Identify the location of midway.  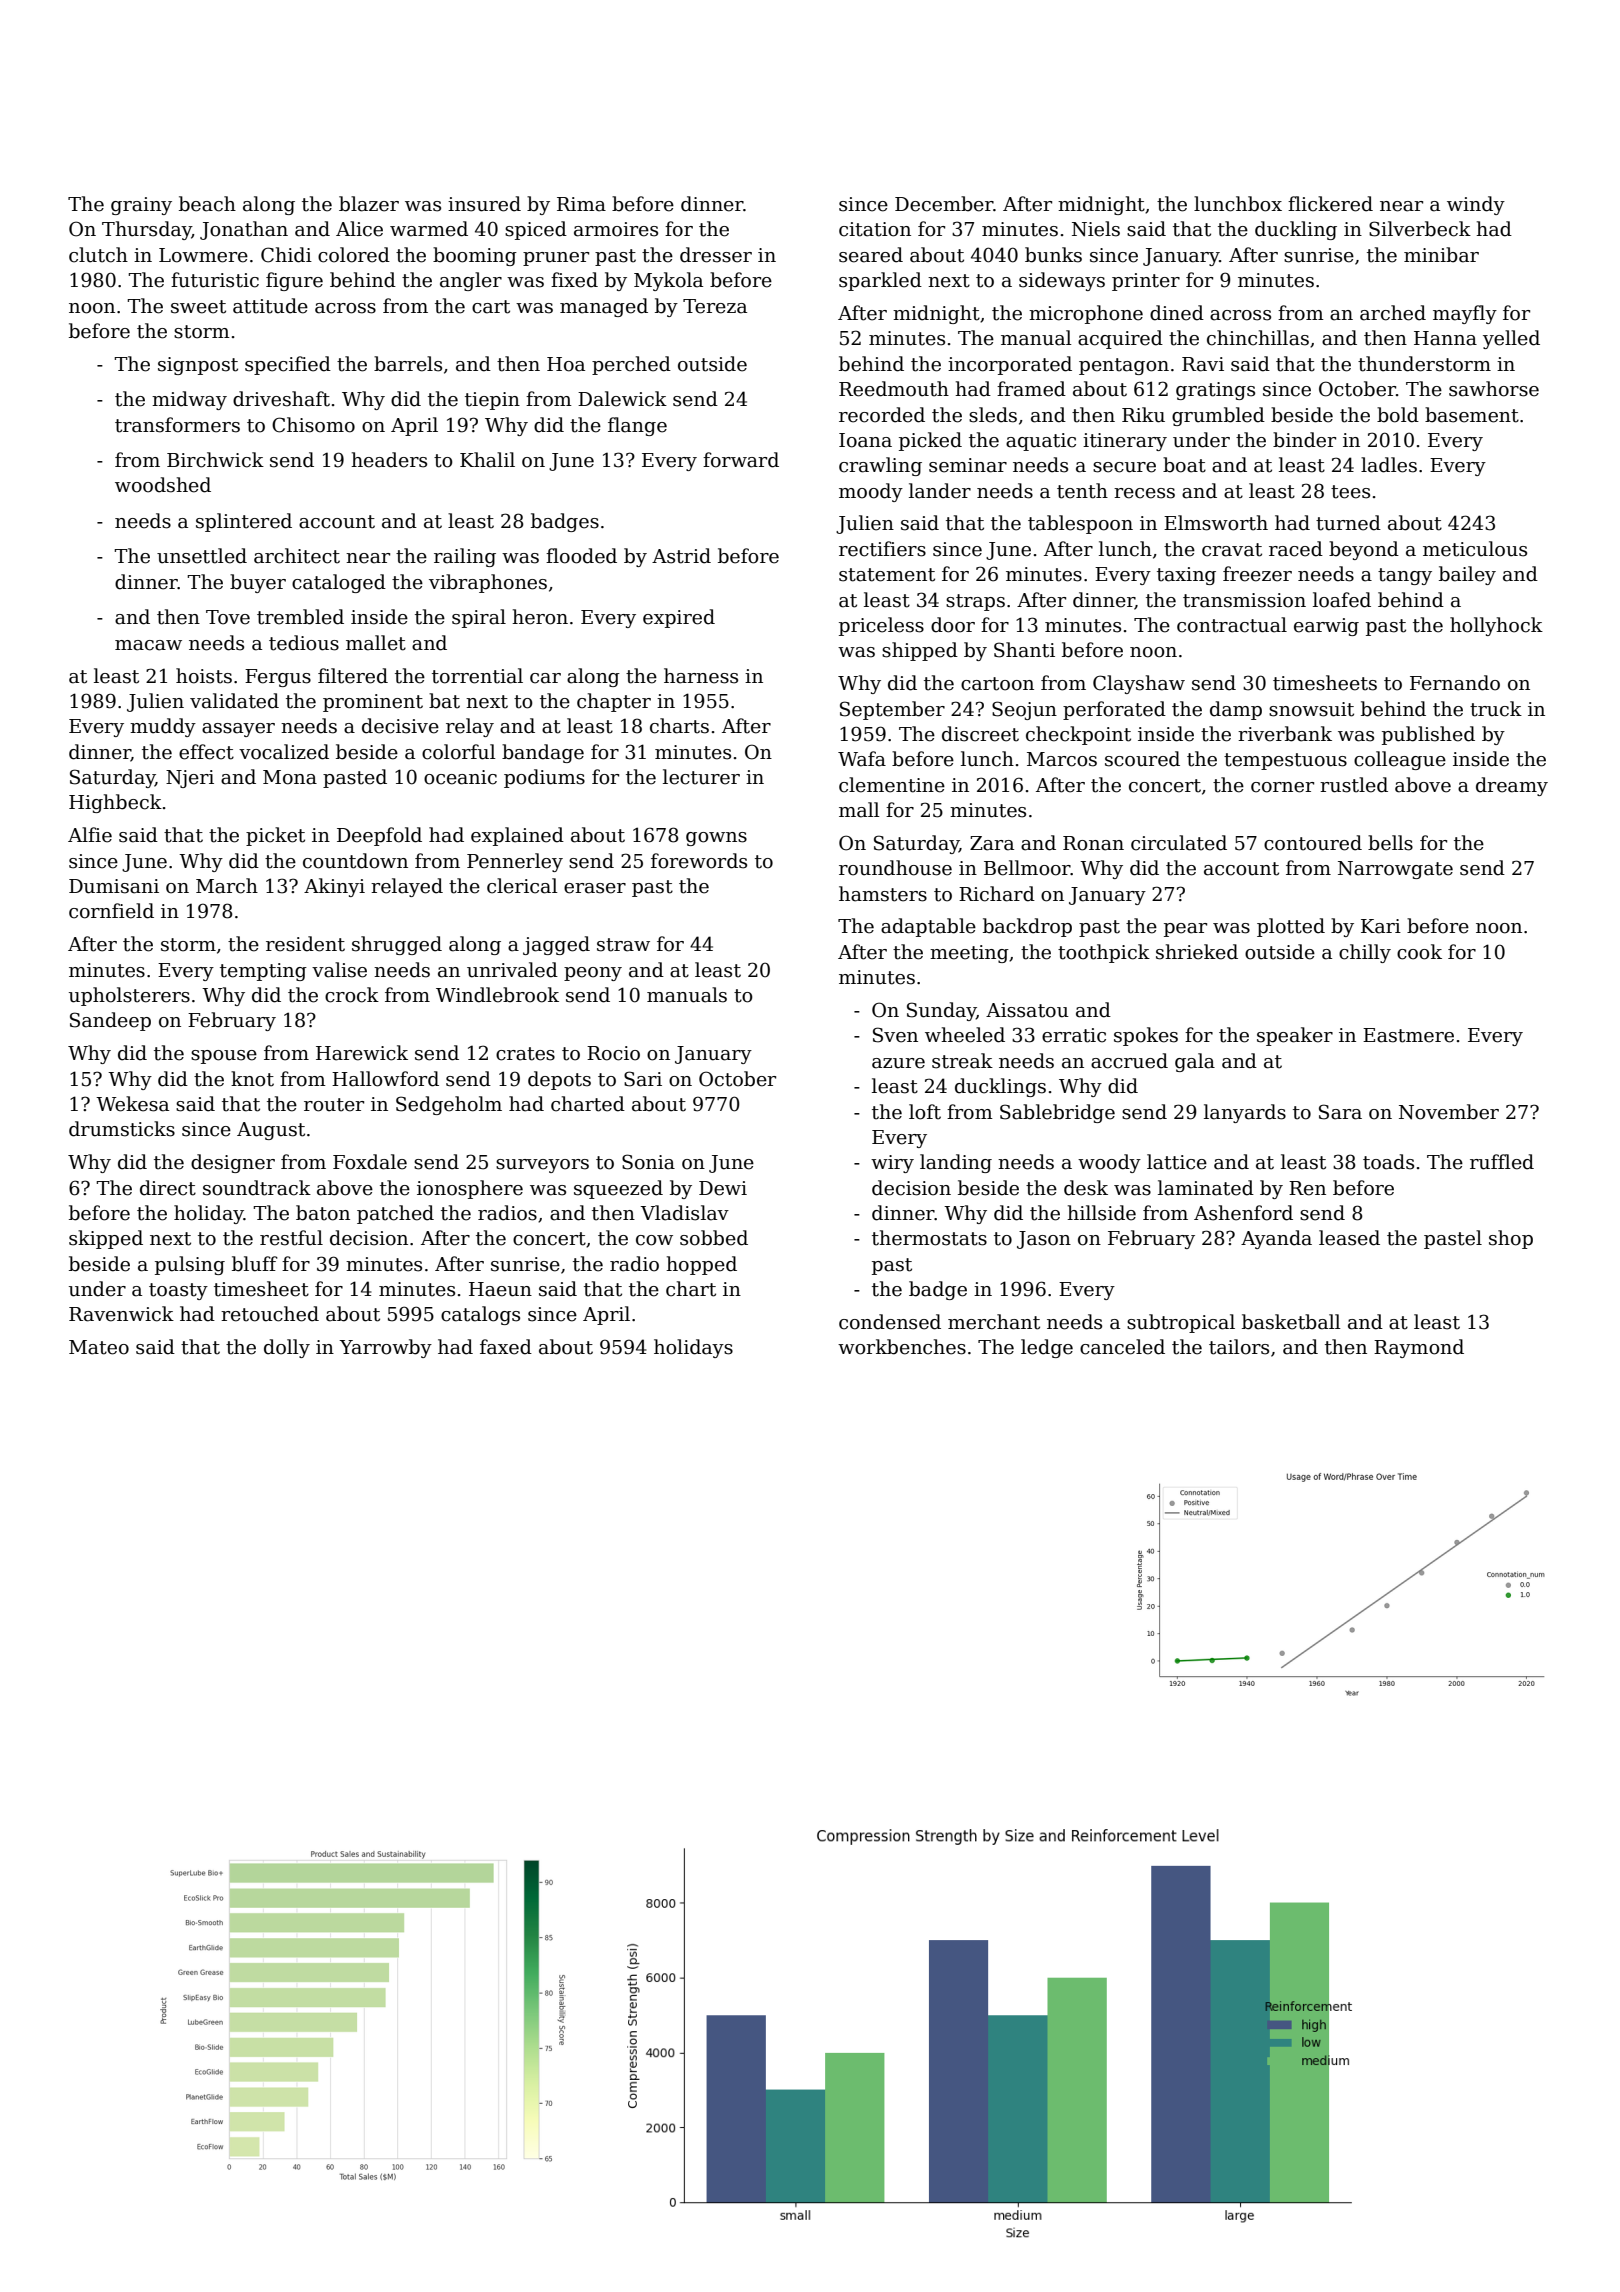
(189, 400).
